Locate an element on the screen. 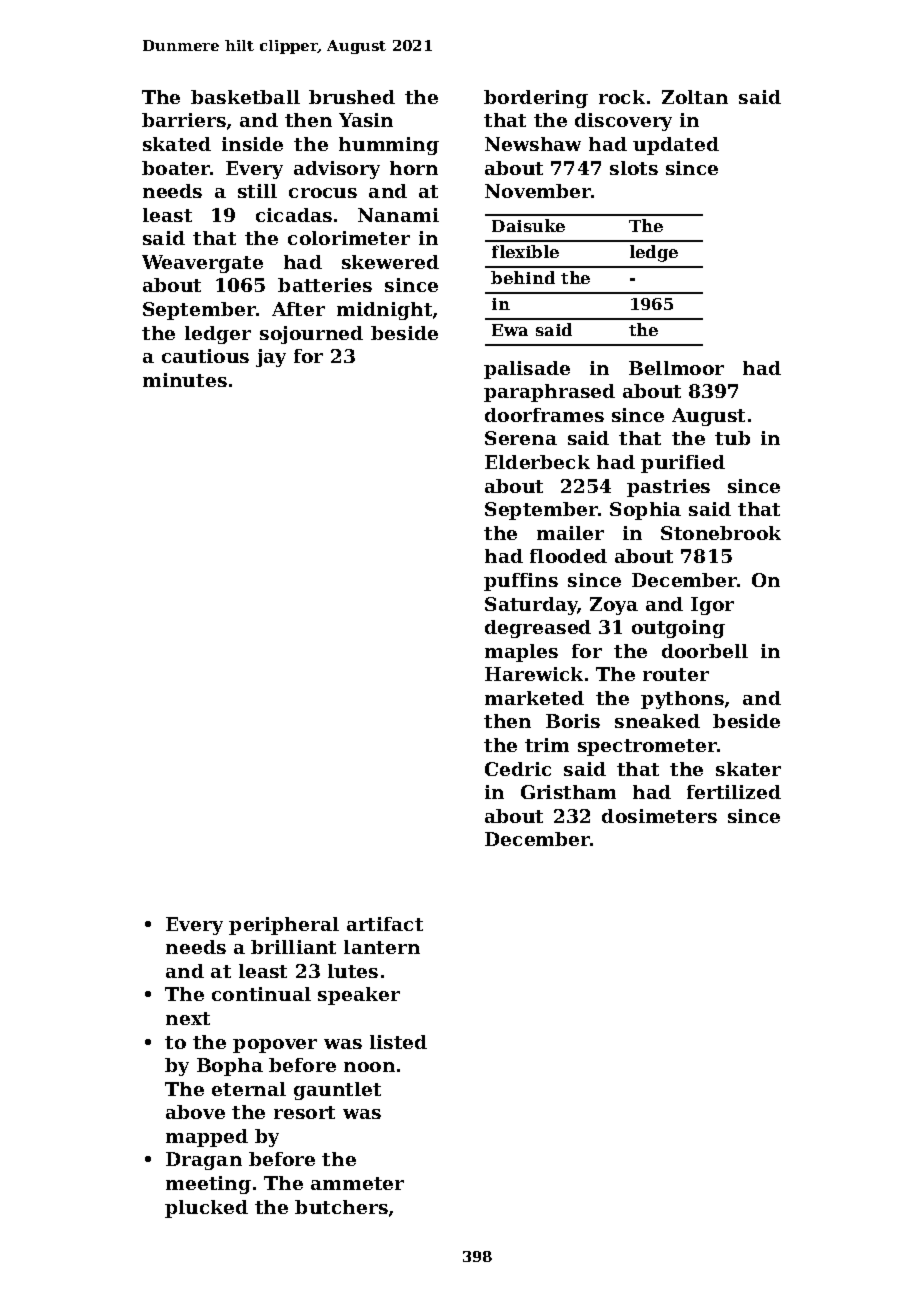  Sophia is located at coordinates (645, 511).
